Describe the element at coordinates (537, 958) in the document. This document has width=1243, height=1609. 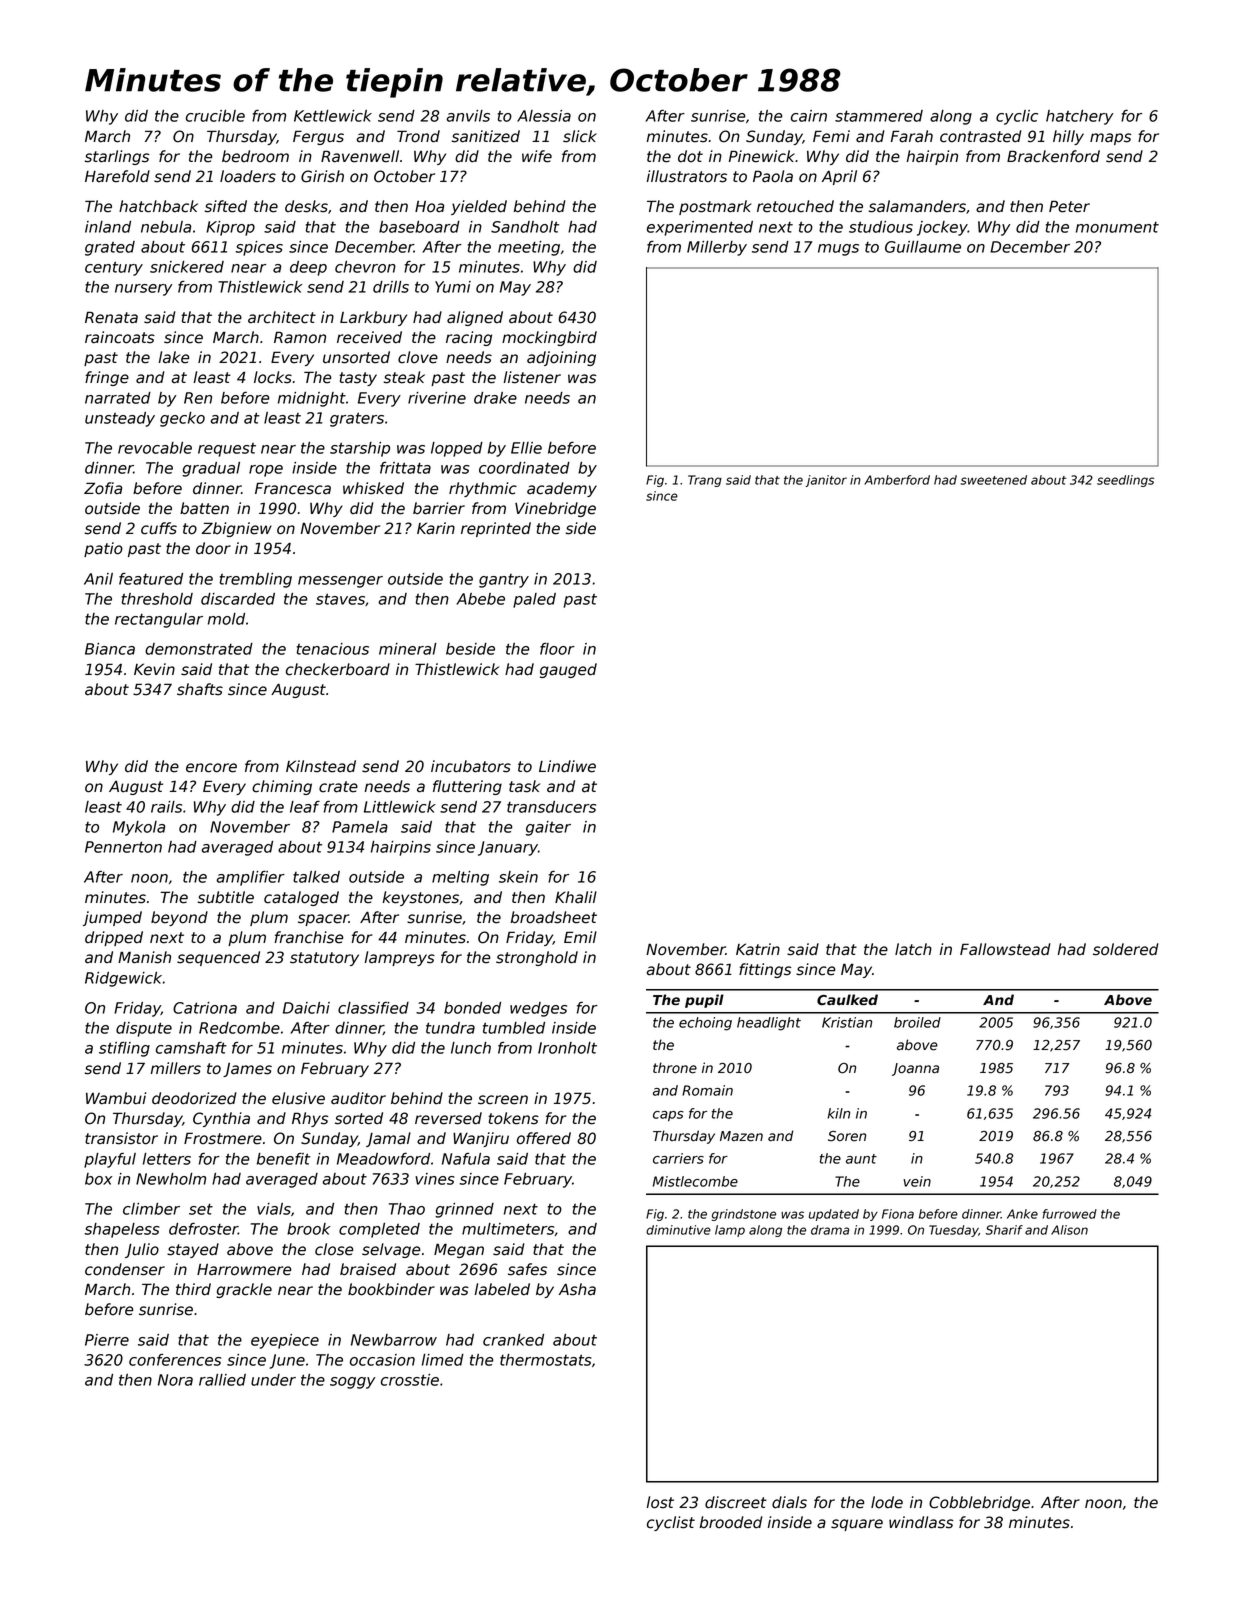
I see `stronghold` at that location.
